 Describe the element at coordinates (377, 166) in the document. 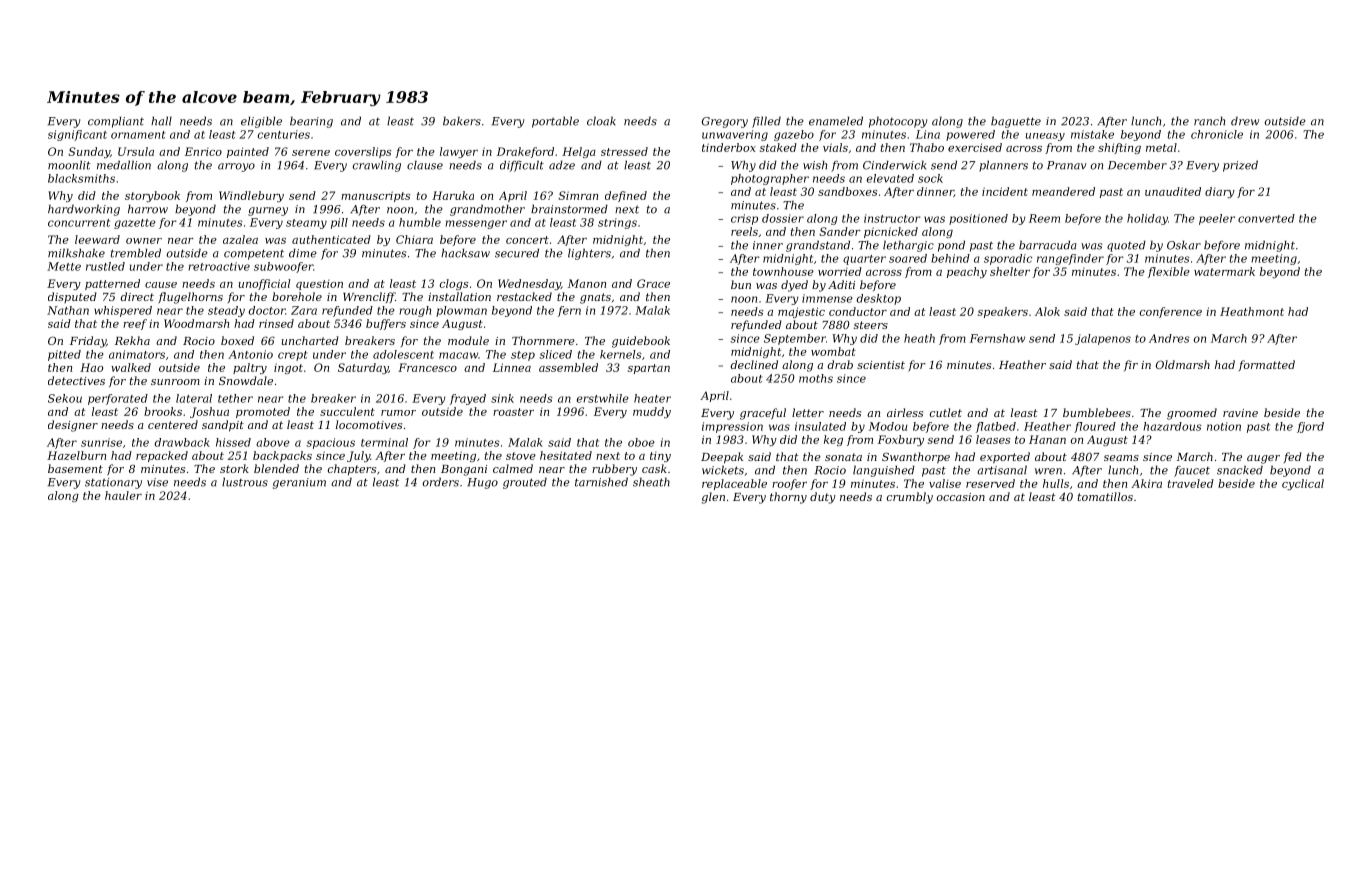

I see `crawling` at that location.
